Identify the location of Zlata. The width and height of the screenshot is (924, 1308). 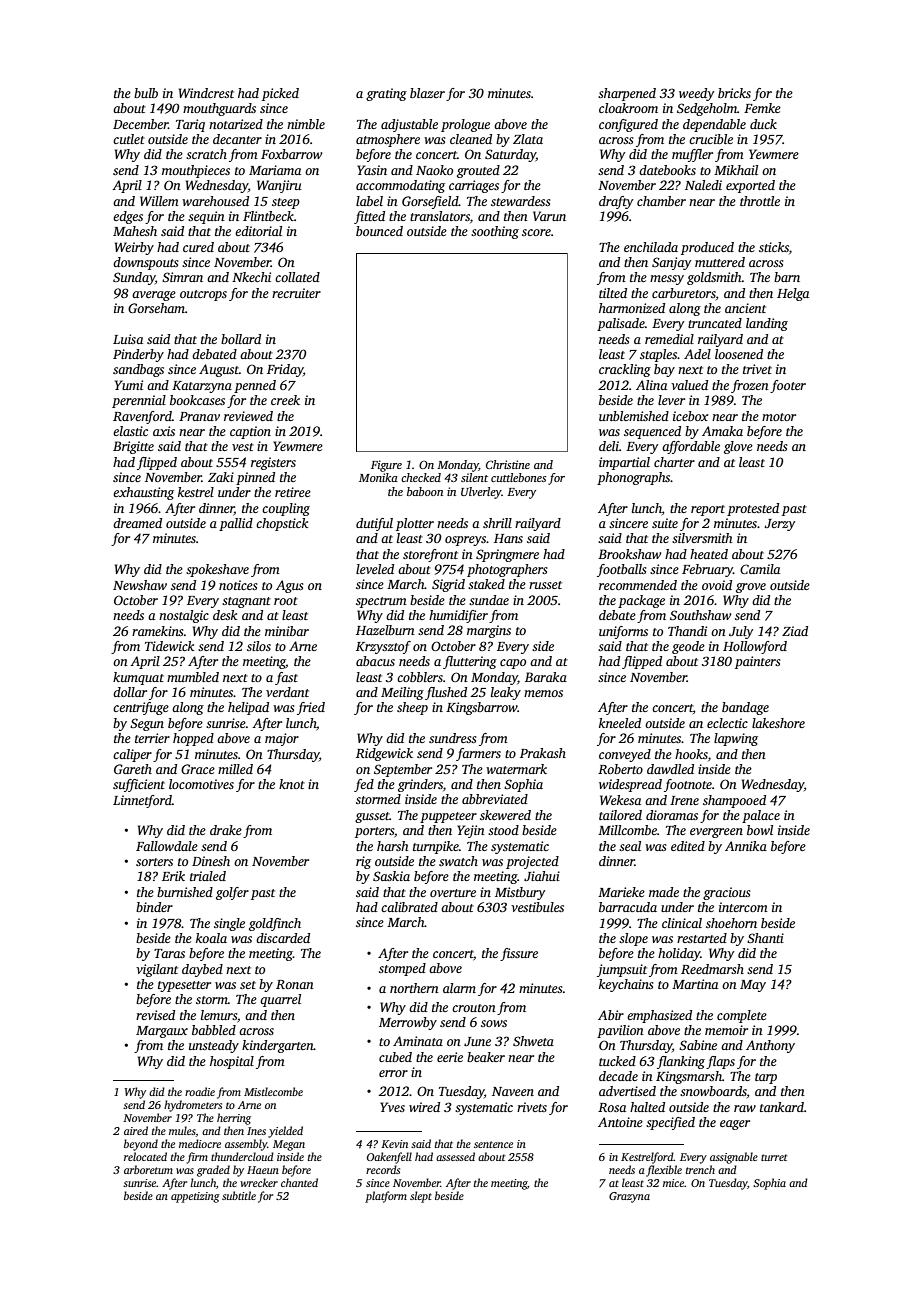
(528, 139).
